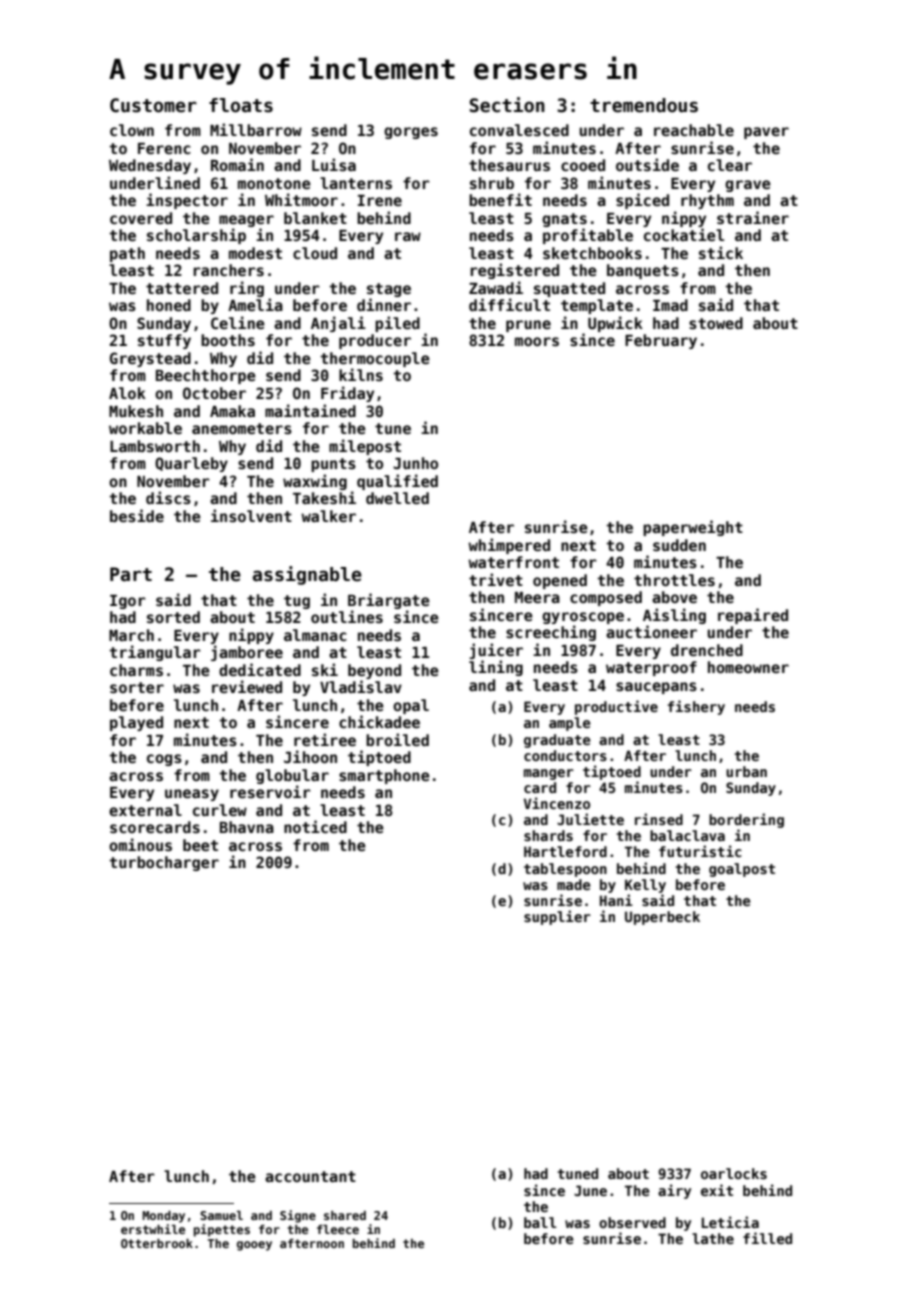 Image resolution: width=908 pixels, height=1316 pixels. What do you see at coordinates (153, 105) in the screenshot?
I see `Customer` at bounding box center [153, 105].
